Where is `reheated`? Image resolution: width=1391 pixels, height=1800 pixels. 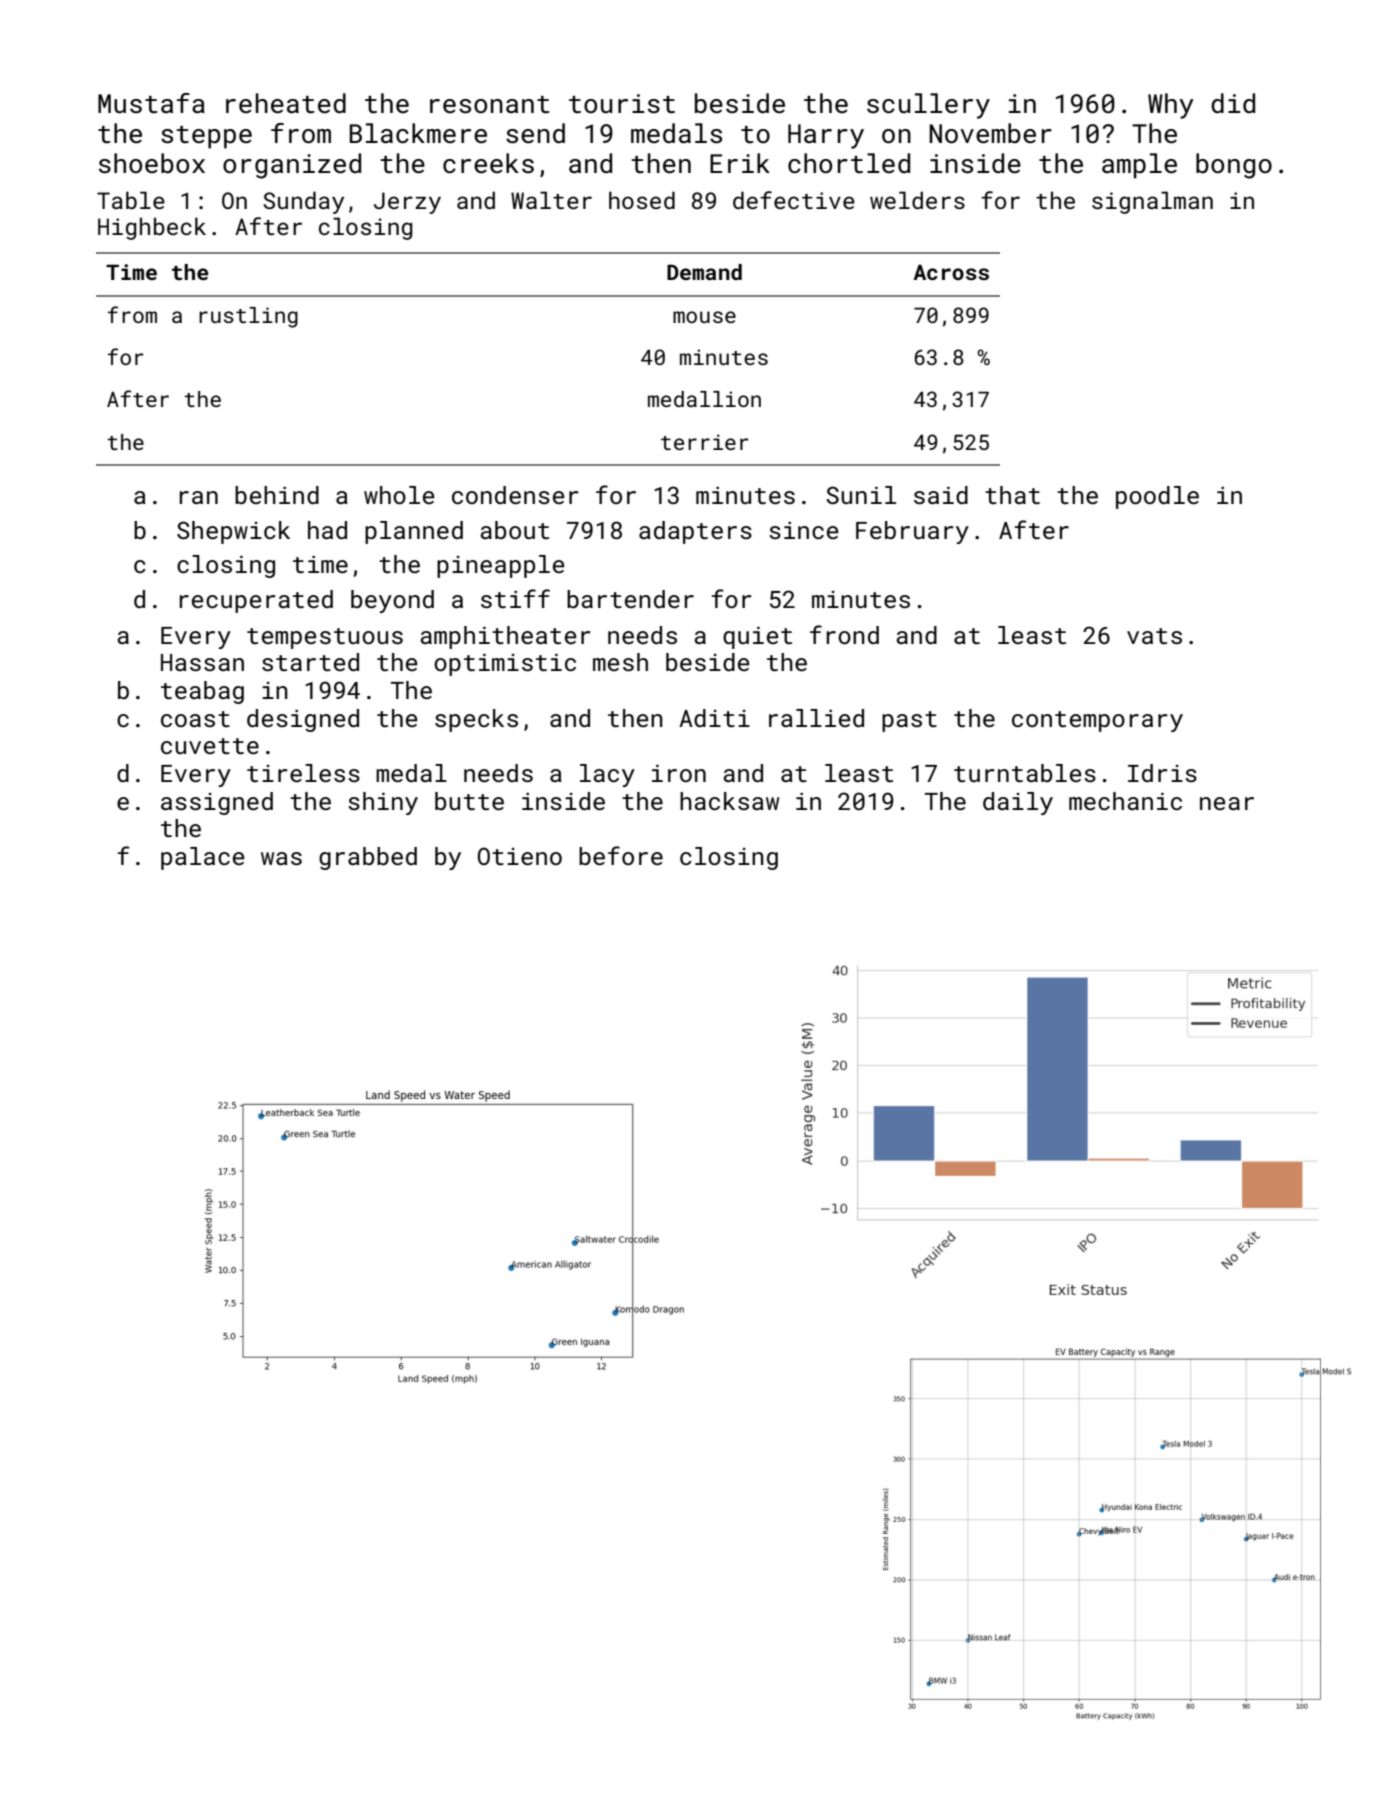 reheated is located at coordinates (286, 103).
